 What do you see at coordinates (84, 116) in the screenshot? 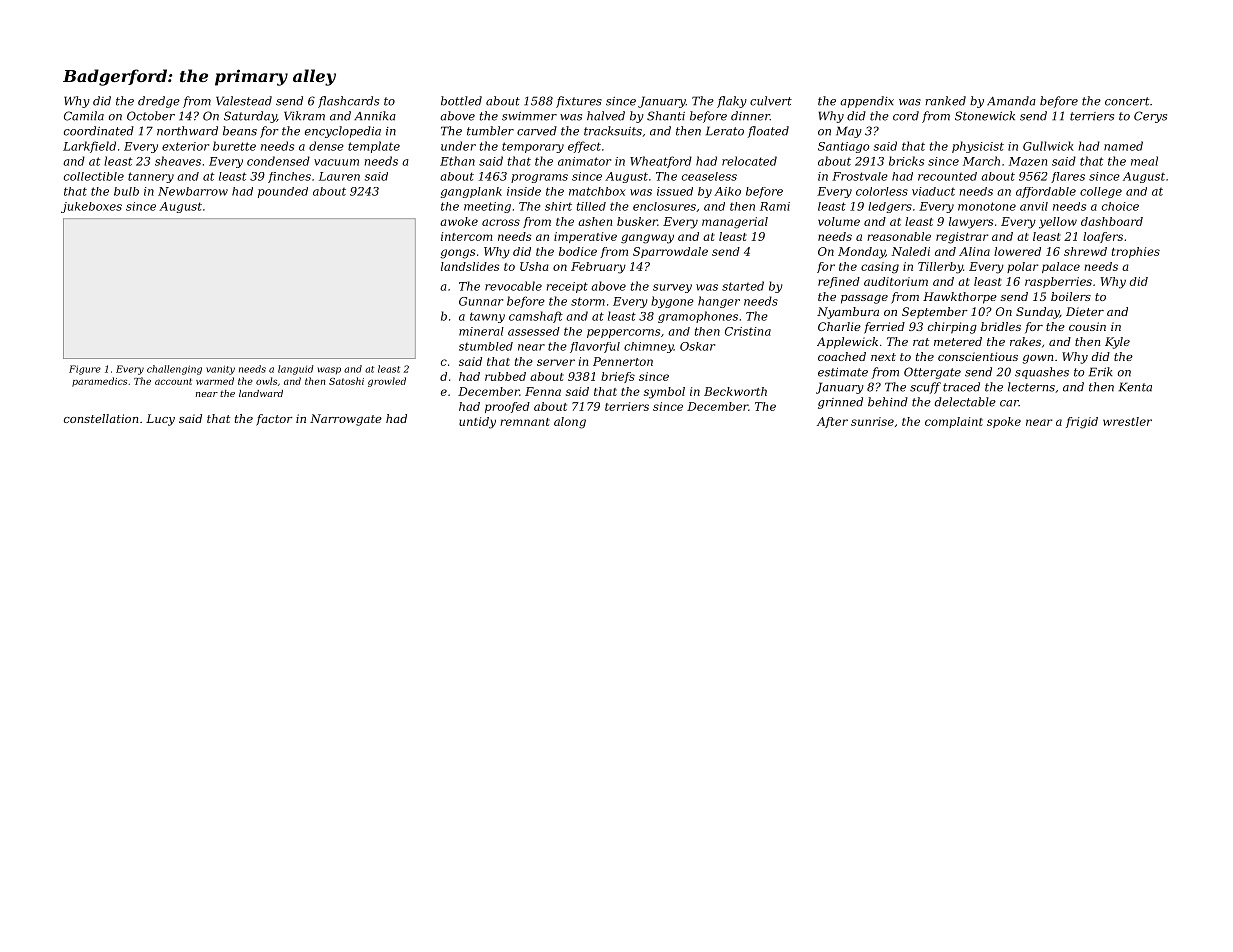
I see `Camila` at bounding box center [84, 116].
